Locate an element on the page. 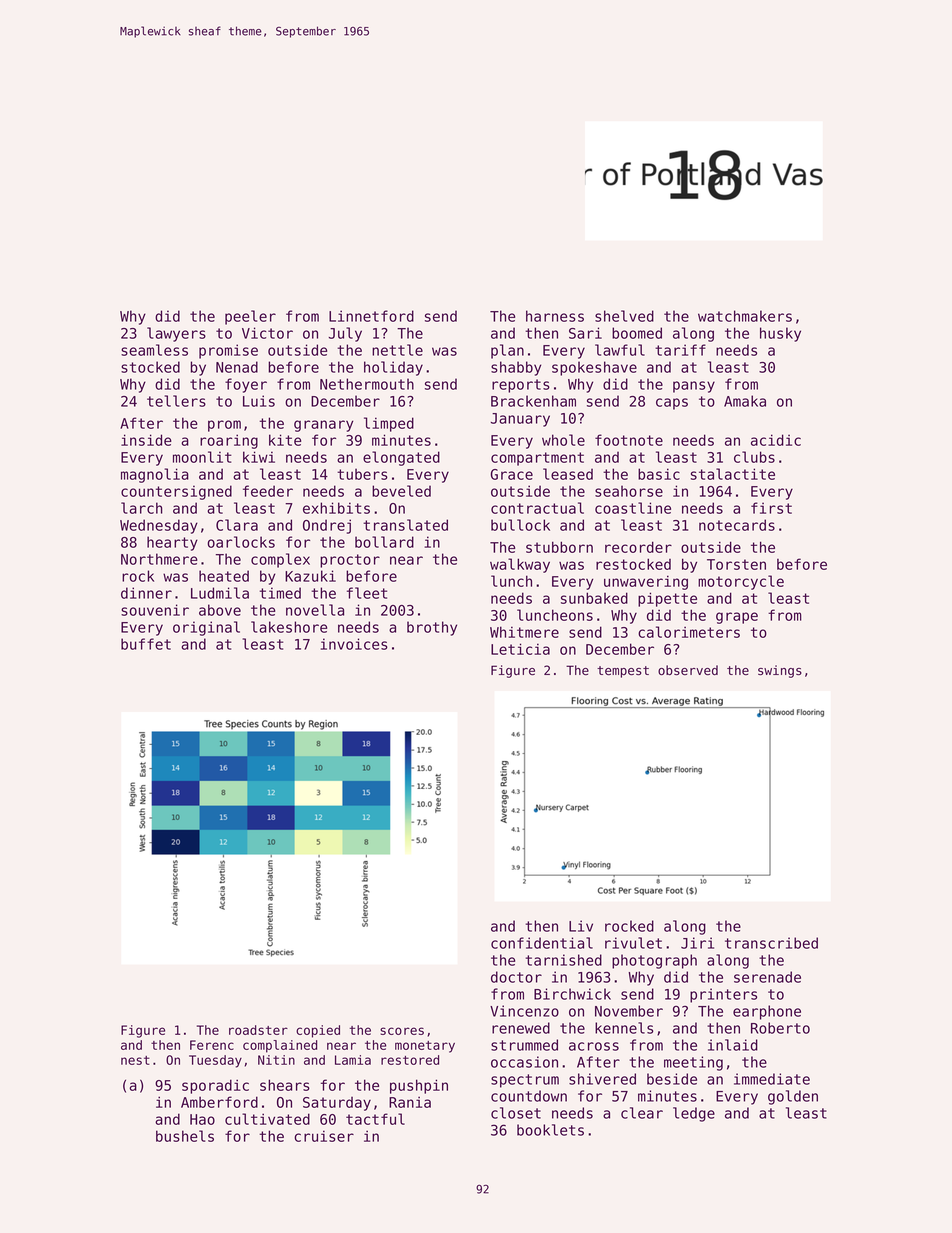  observed is located at coordinates (688, 670).
